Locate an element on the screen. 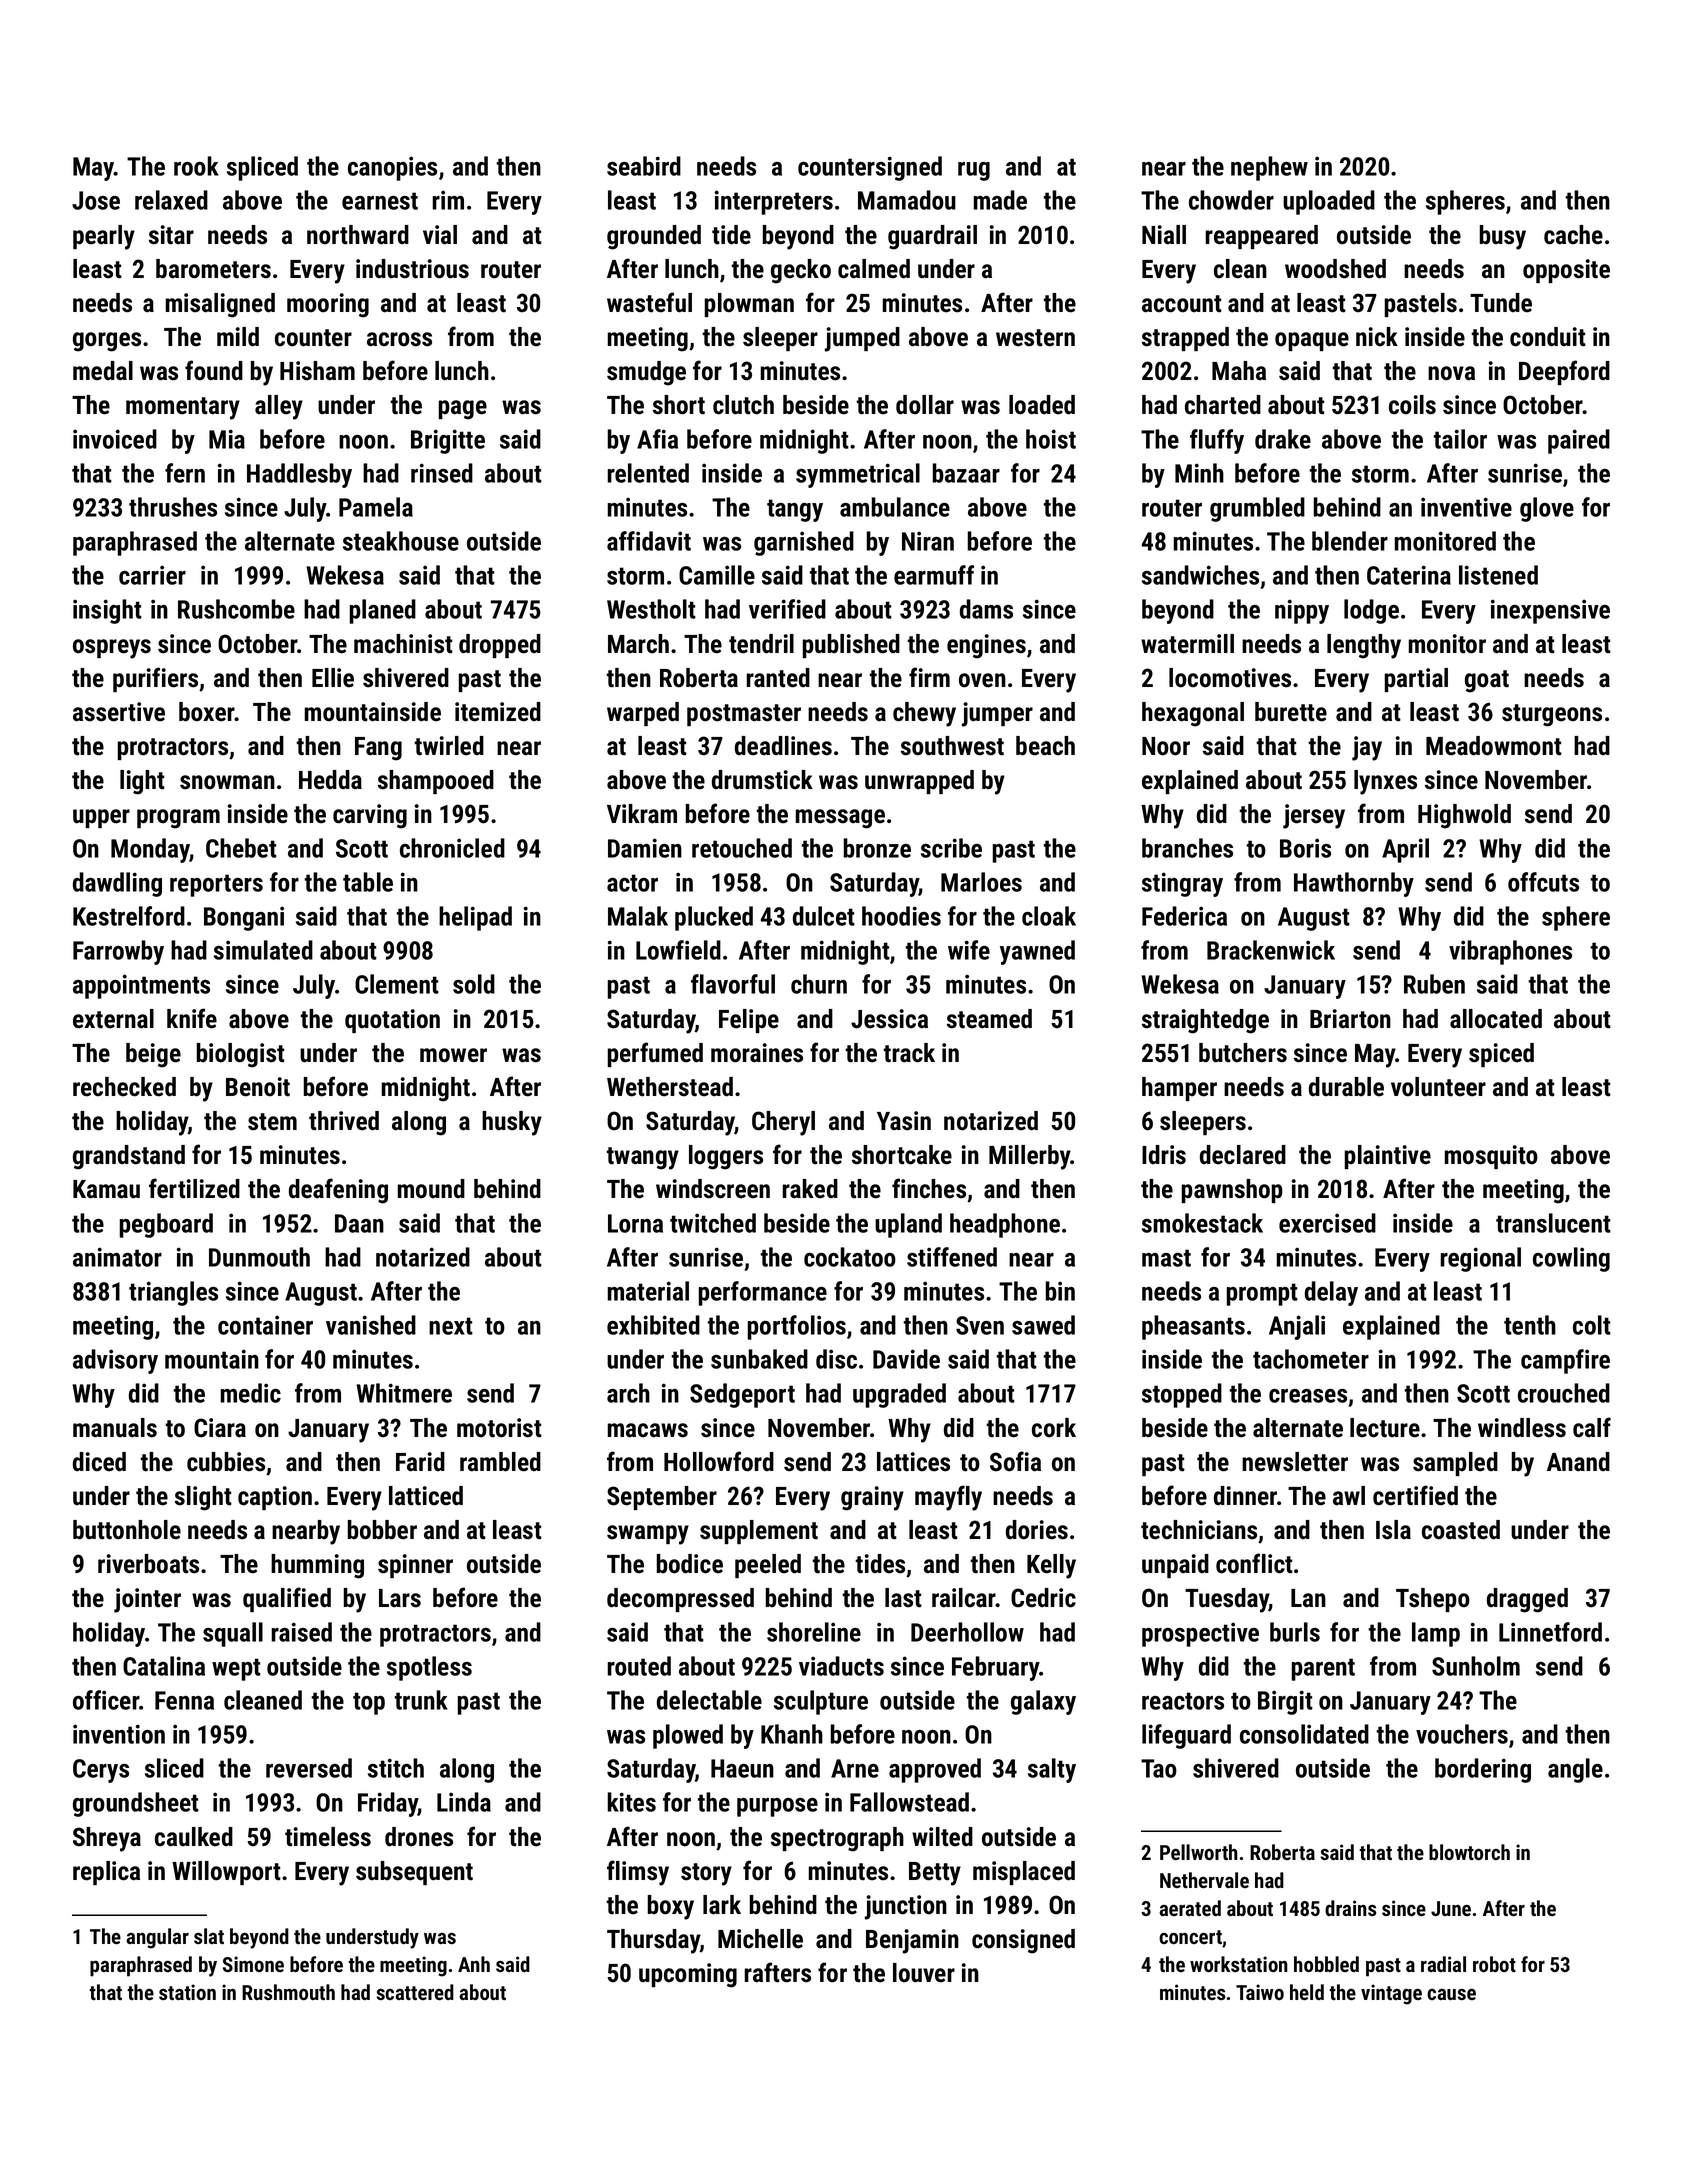 This screenshot has width=1683, height=2178. vibraphones is located at coordinates (1510, 952).
